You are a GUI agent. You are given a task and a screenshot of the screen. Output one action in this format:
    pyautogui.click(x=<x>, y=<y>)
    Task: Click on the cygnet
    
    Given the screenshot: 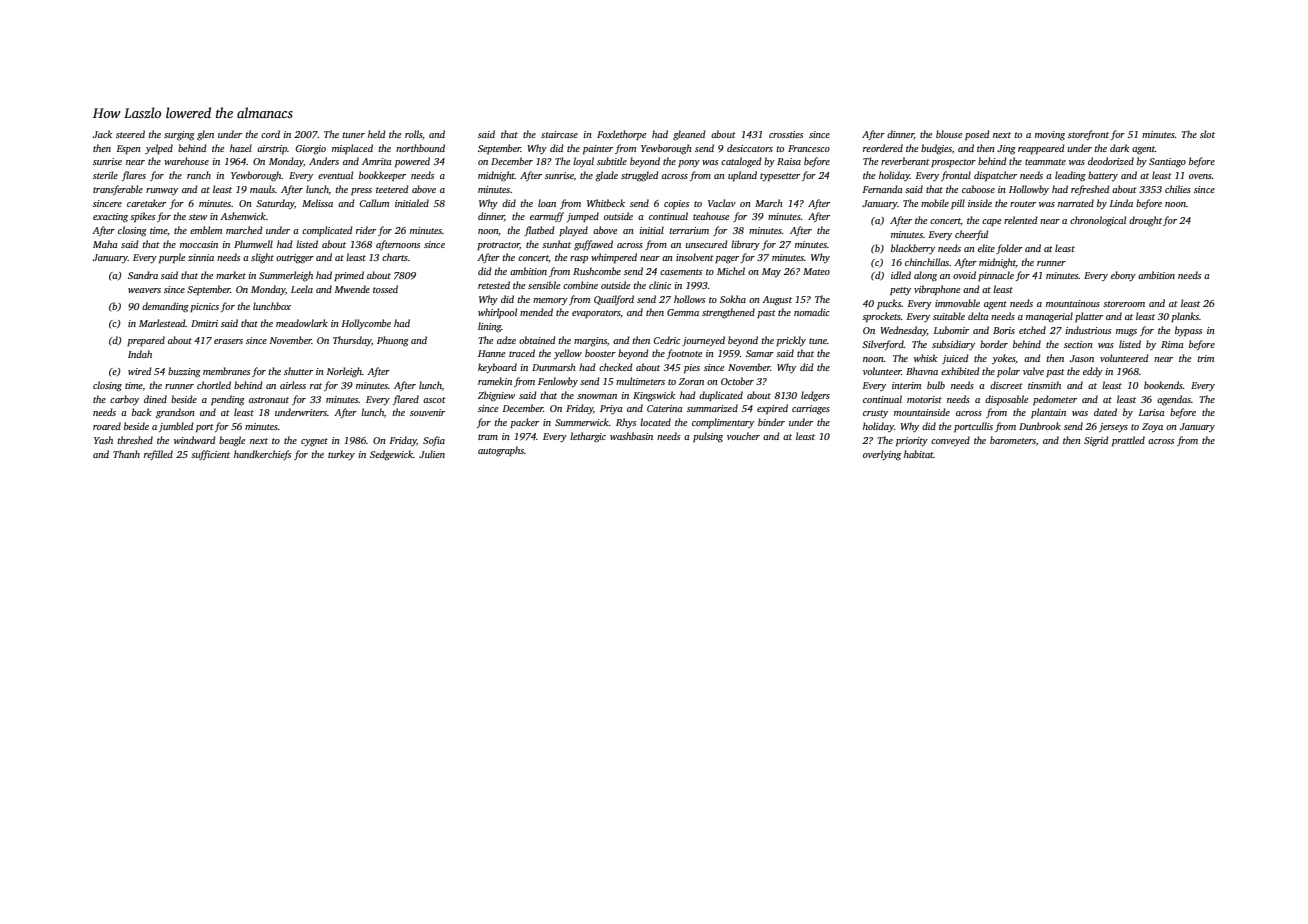 What is the action you would take?
    pyautogui.click(x=314, y=442)
